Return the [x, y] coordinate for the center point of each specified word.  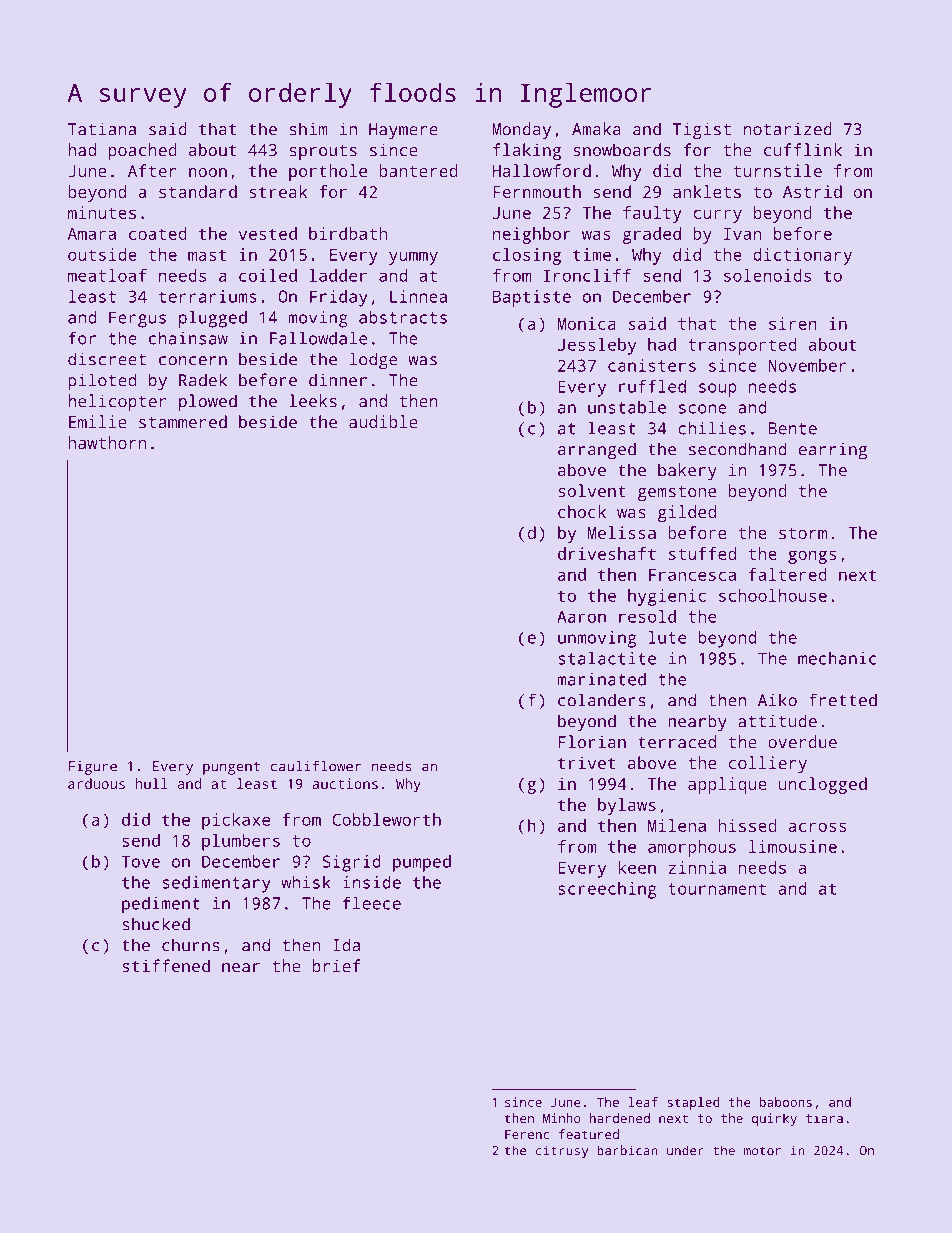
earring [833, 451]
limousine [793, 846]
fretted [843, 700]
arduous [96, 783]
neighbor [532, 235]
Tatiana [102, 129]
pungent [231, 768]
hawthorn [107, 442]
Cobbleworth [386, 819]
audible [383, 421]
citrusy [562, 1152]
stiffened [166, 966]
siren [793, 323]
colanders [602, 700]
